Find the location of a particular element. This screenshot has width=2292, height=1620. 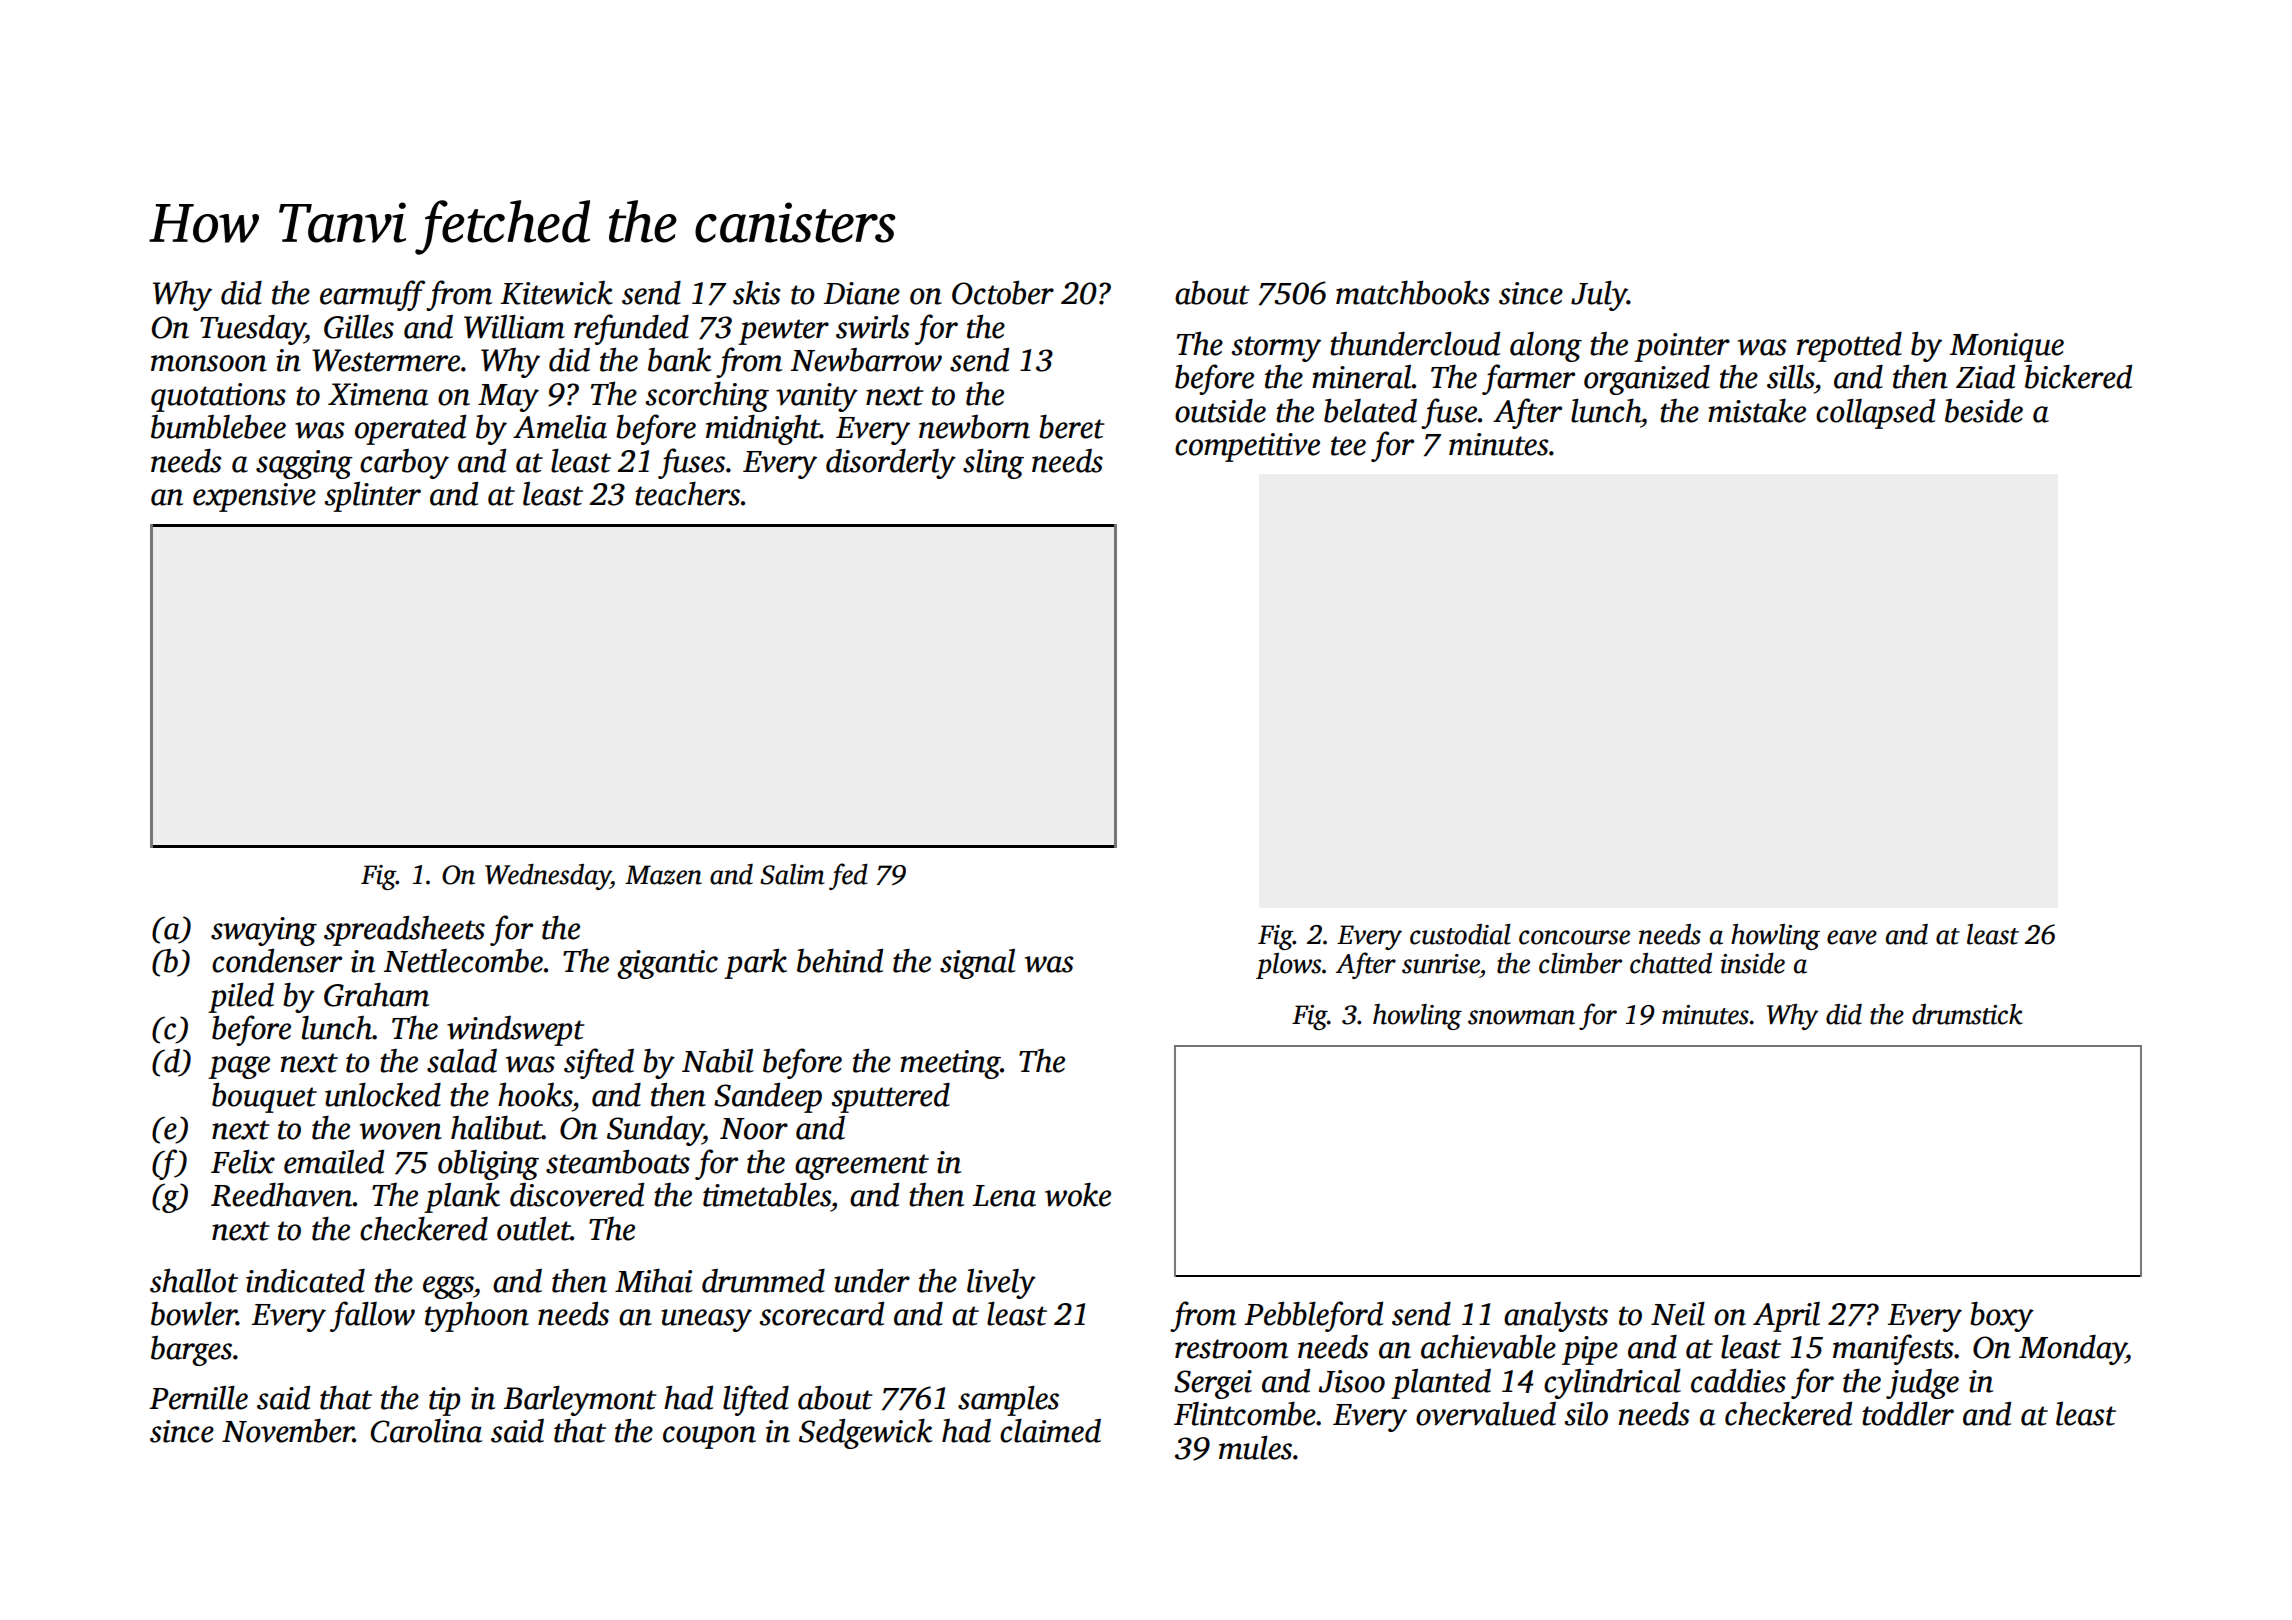

Ximena is located at coordinates (378, 394).
